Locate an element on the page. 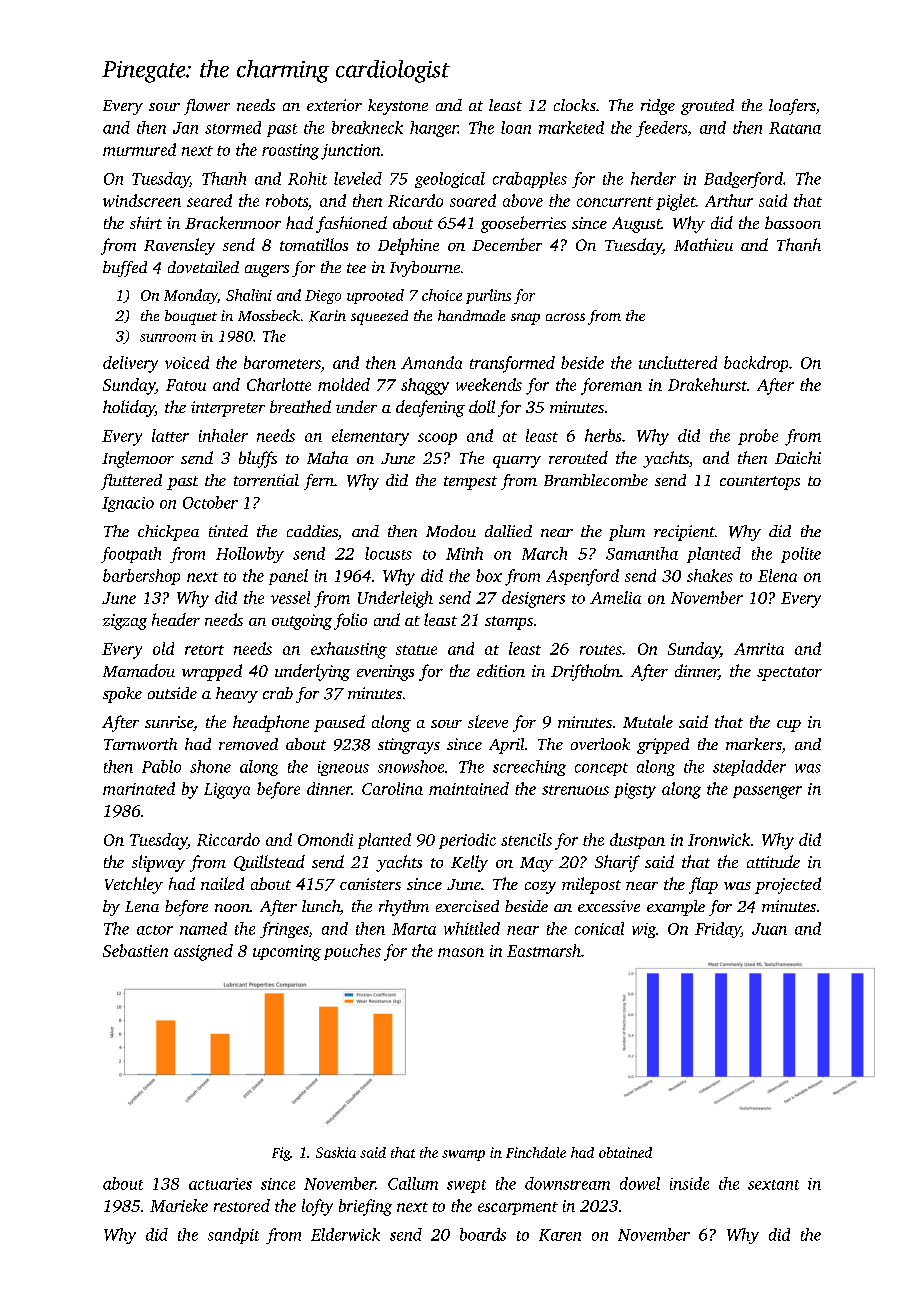 Image resolution: width=924 pixels, height=1311 pixels. upcoming is located at coordinates (287, 953).
